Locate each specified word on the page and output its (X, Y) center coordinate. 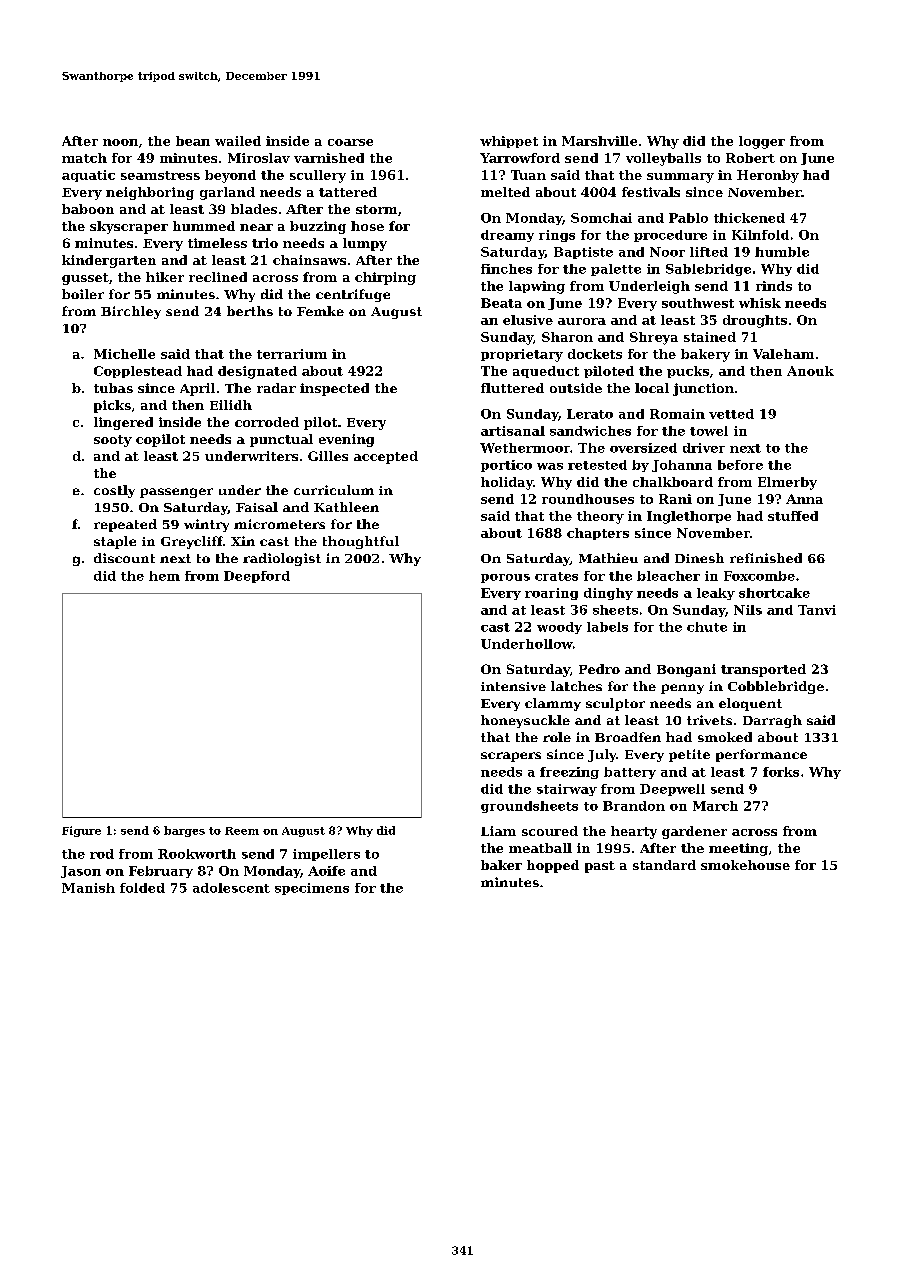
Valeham (783, 354)
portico (506, 466)
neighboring (150, 193)
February (161, 872)
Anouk (810, 371)
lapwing (537, 287)
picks (112, 406)
